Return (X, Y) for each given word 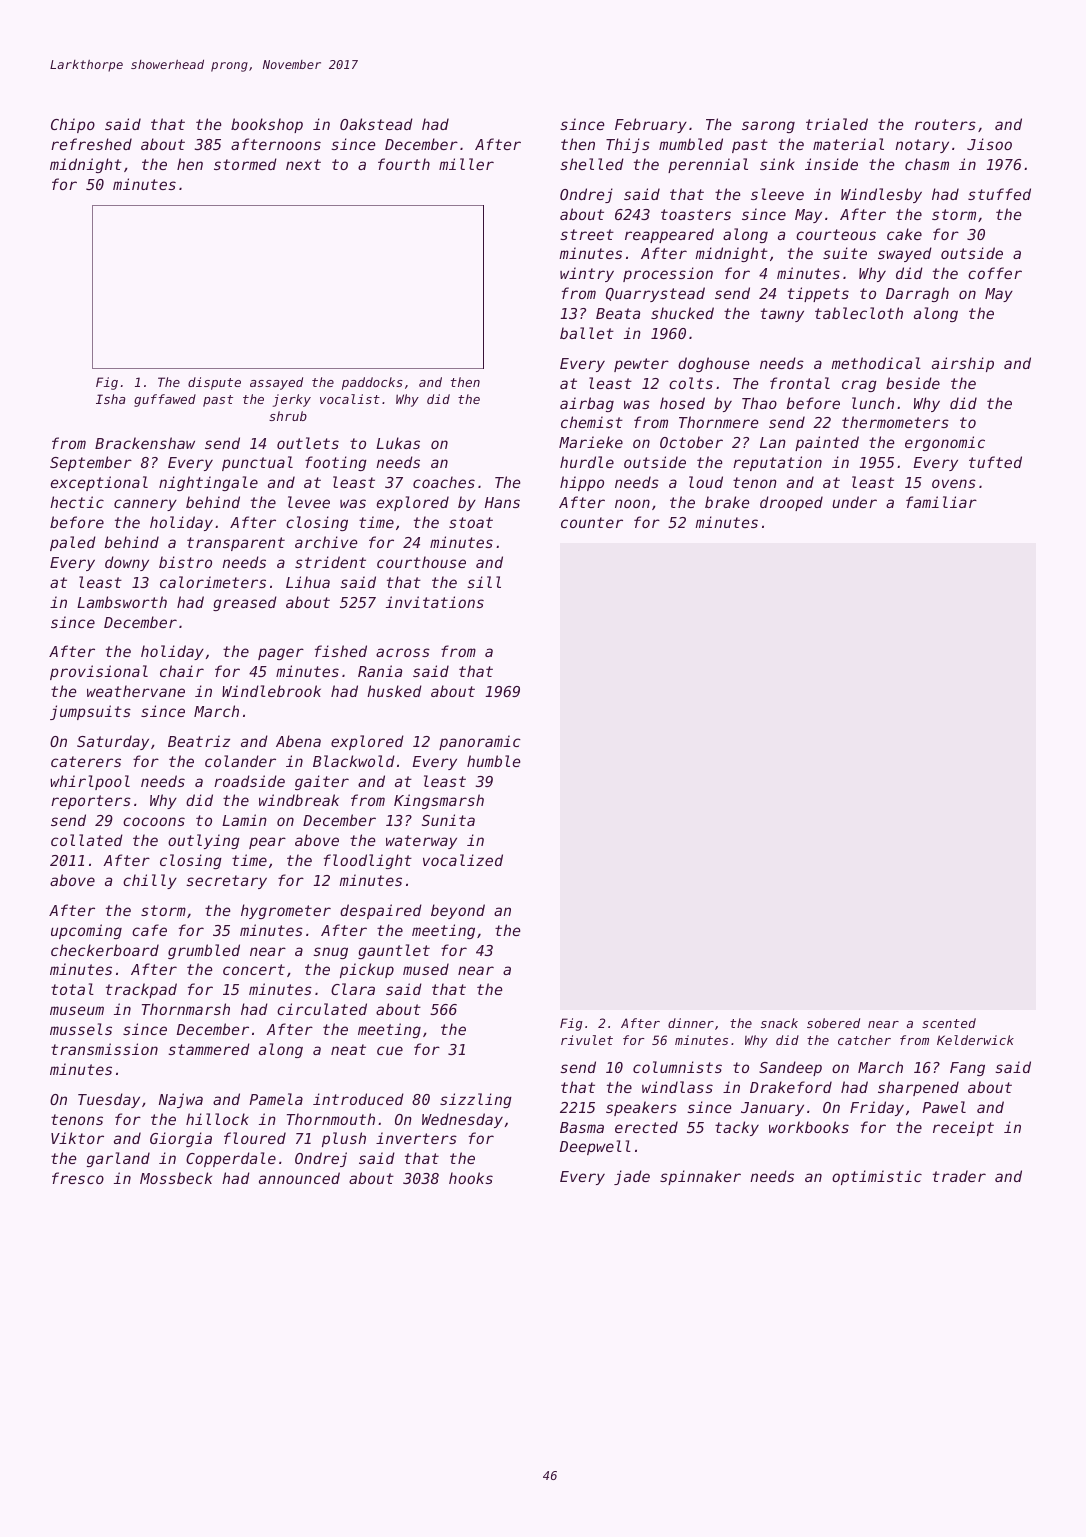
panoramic (480, 742)
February (651, 125)
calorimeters (213, 582)
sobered (833, 1023)
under (854, 502)
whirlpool (90, 782)
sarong (768, 127)
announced (299, 1178)
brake (727, 502)
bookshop (267, 125)
